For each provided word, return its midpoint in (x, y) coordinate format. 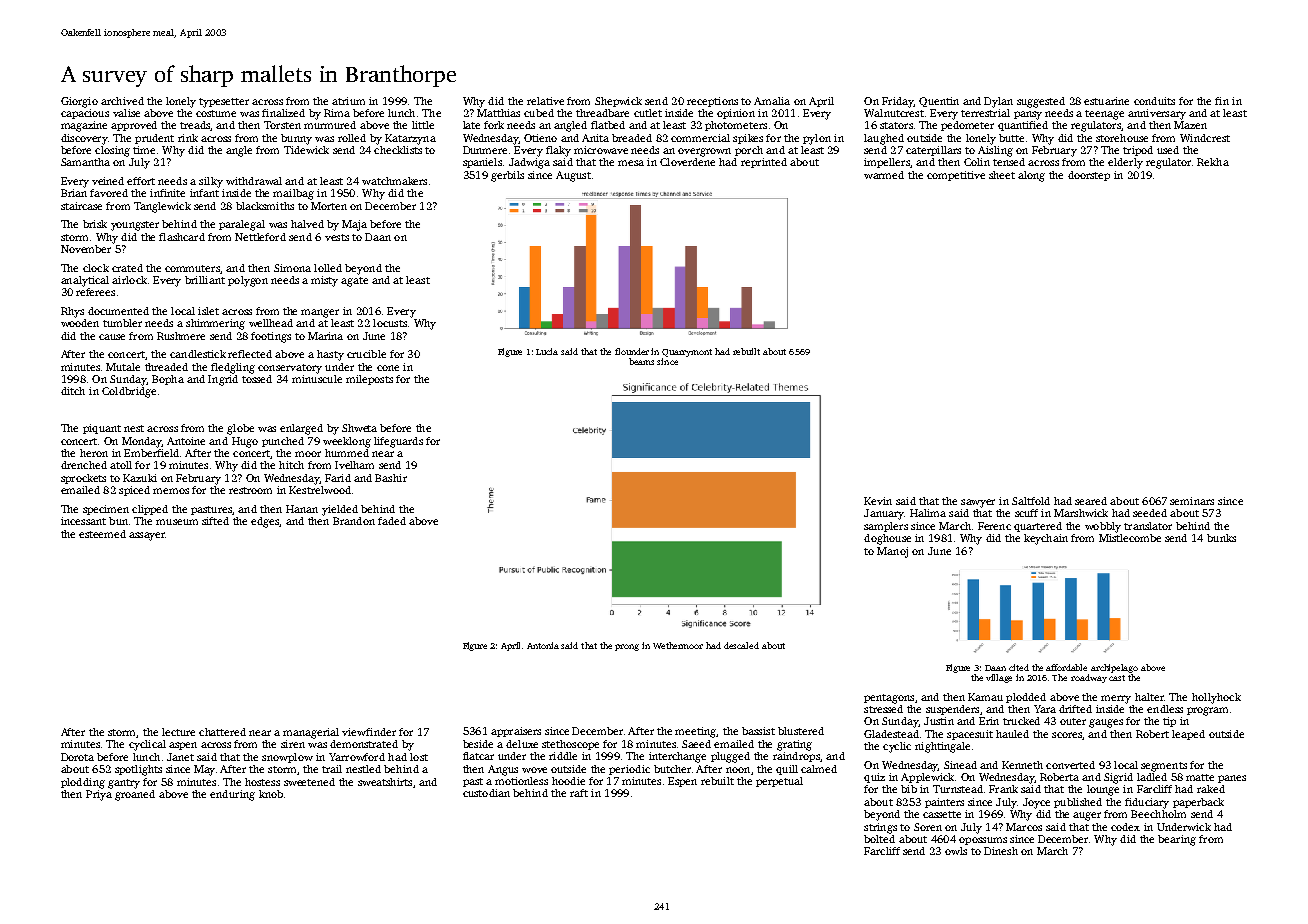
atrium (348, 101)
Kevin (878, 501)
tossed (257, 379)
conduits (1154, 101)
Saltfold (1031, 501)
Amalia (772, 101)
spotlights (138, 770)
